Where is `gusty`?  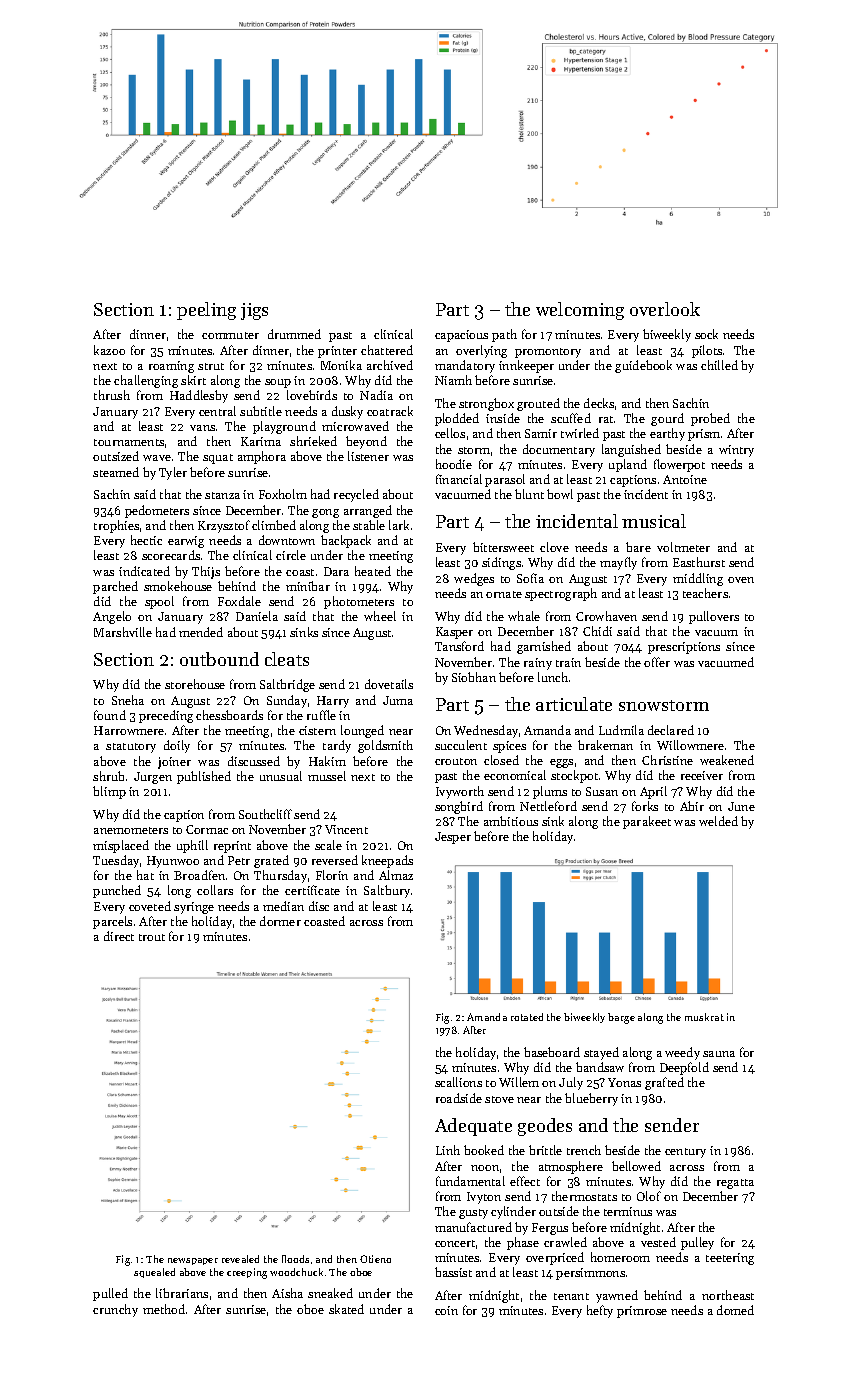
gusty is located at coordinates (473, 1214).
